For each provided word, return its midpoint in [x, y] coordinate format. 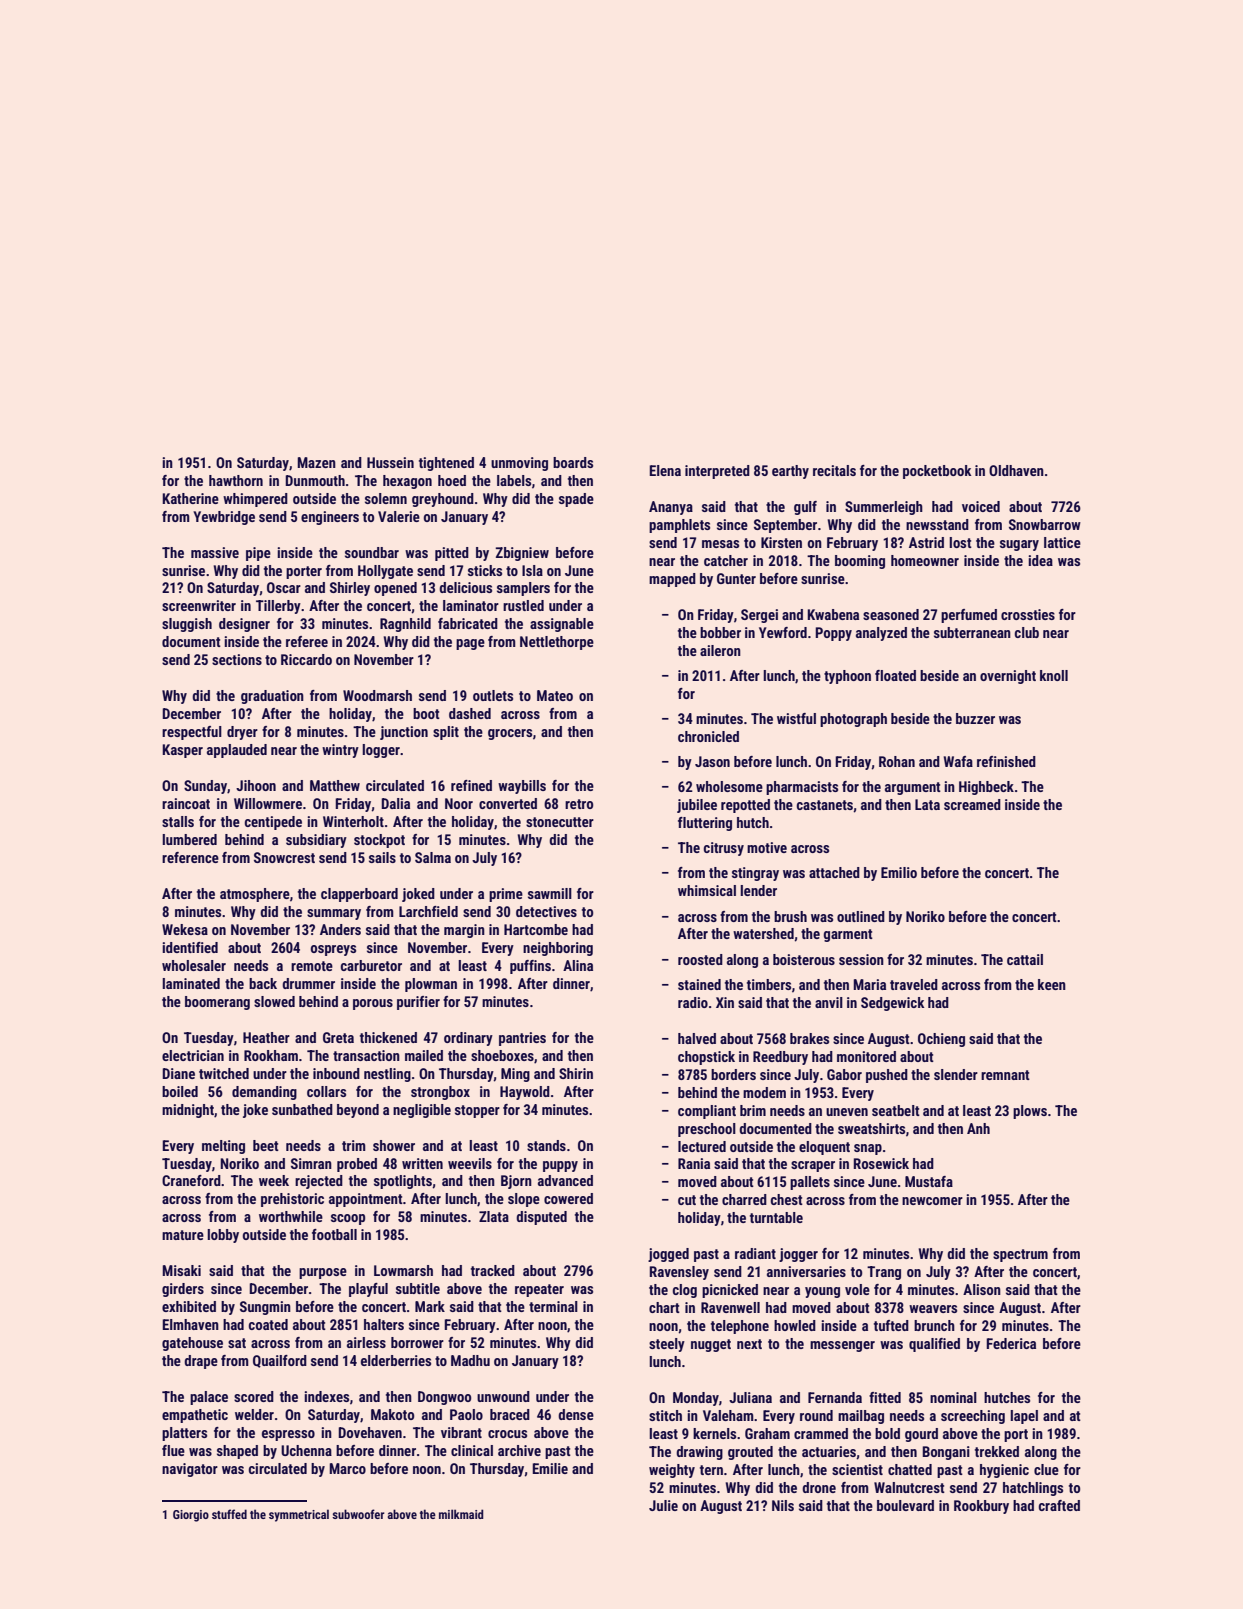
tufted [891, 1325]
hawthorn [236, 480]
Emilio [899, 872]
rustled [523, 605]
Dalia [395, 803]
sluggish [187, 625]
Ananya [671, 508]
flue [173, 1450]
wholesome [729, 786]
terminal [553, 1306]
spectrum [1020, 1255]
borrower [417, 1342]
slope [524, 1200]
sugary [1019, 545]
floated [895, 675]
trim [354, 1145]
